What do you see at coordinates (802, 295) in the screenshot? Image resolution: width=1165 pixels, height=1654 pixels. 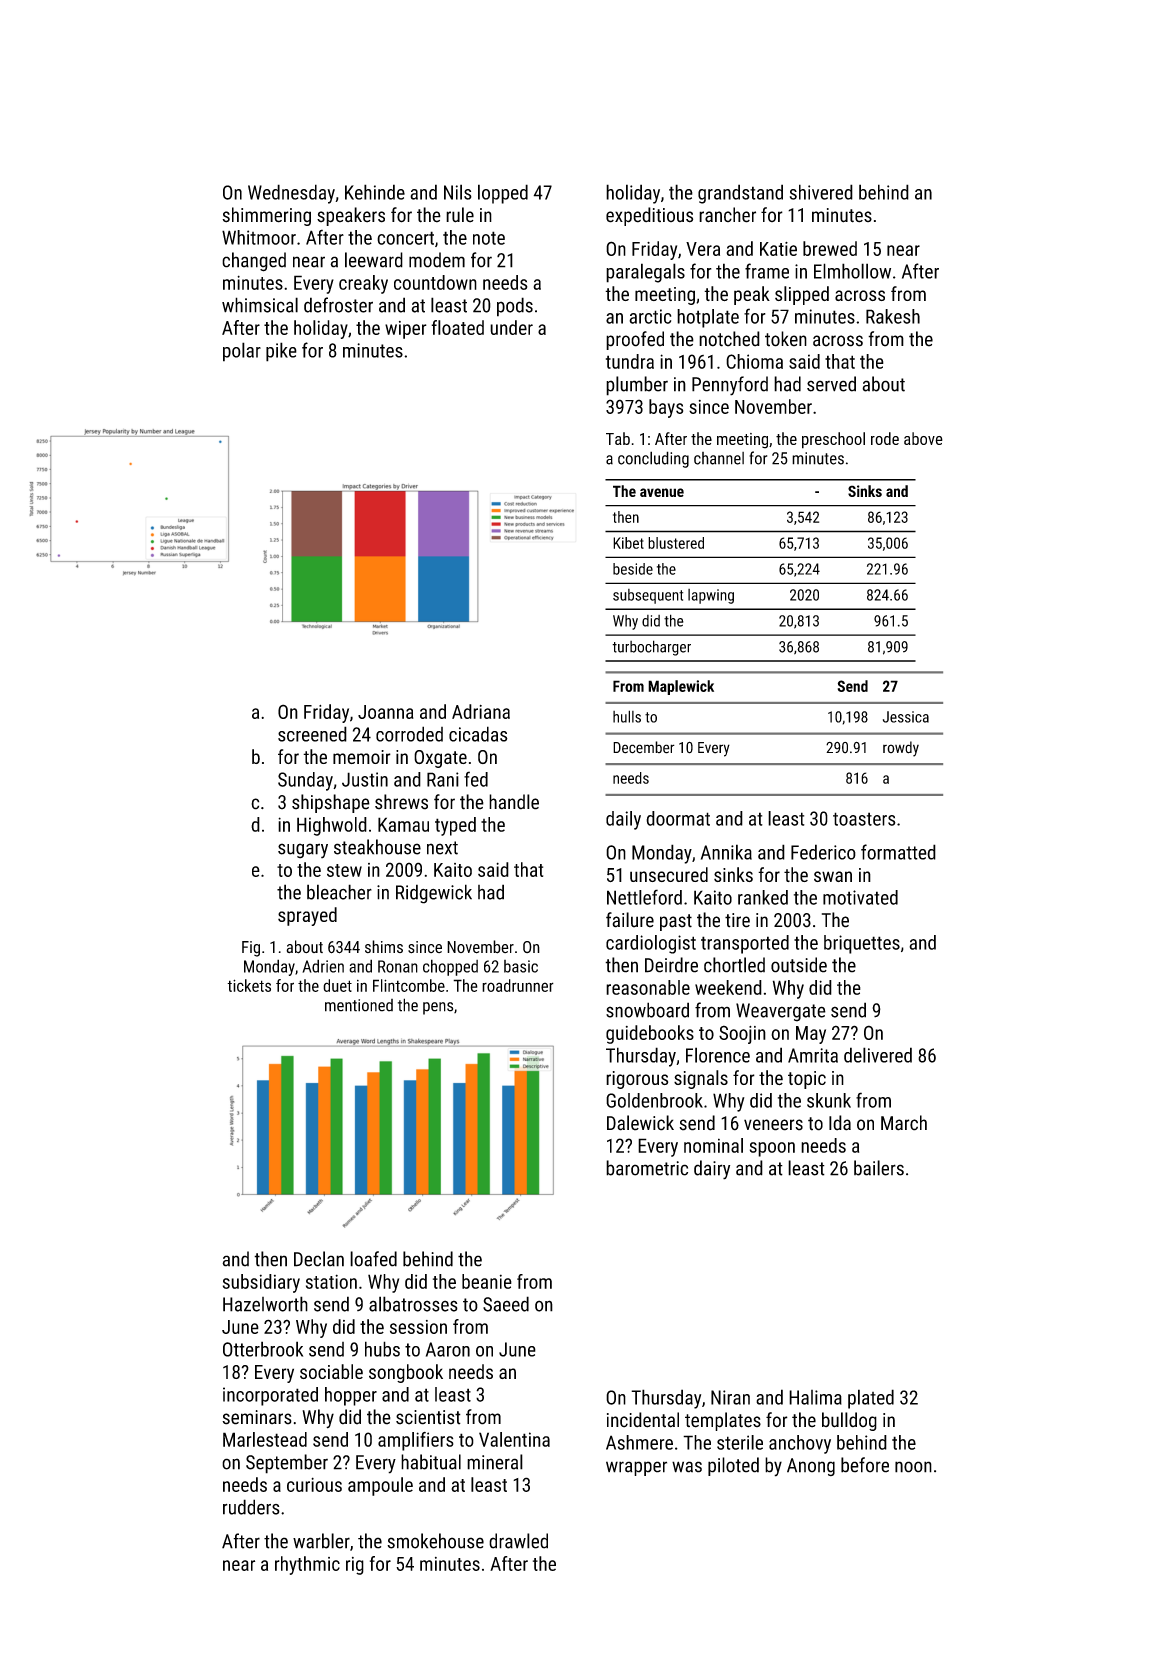 I see `slipped` at bounding box center [802, 295].
